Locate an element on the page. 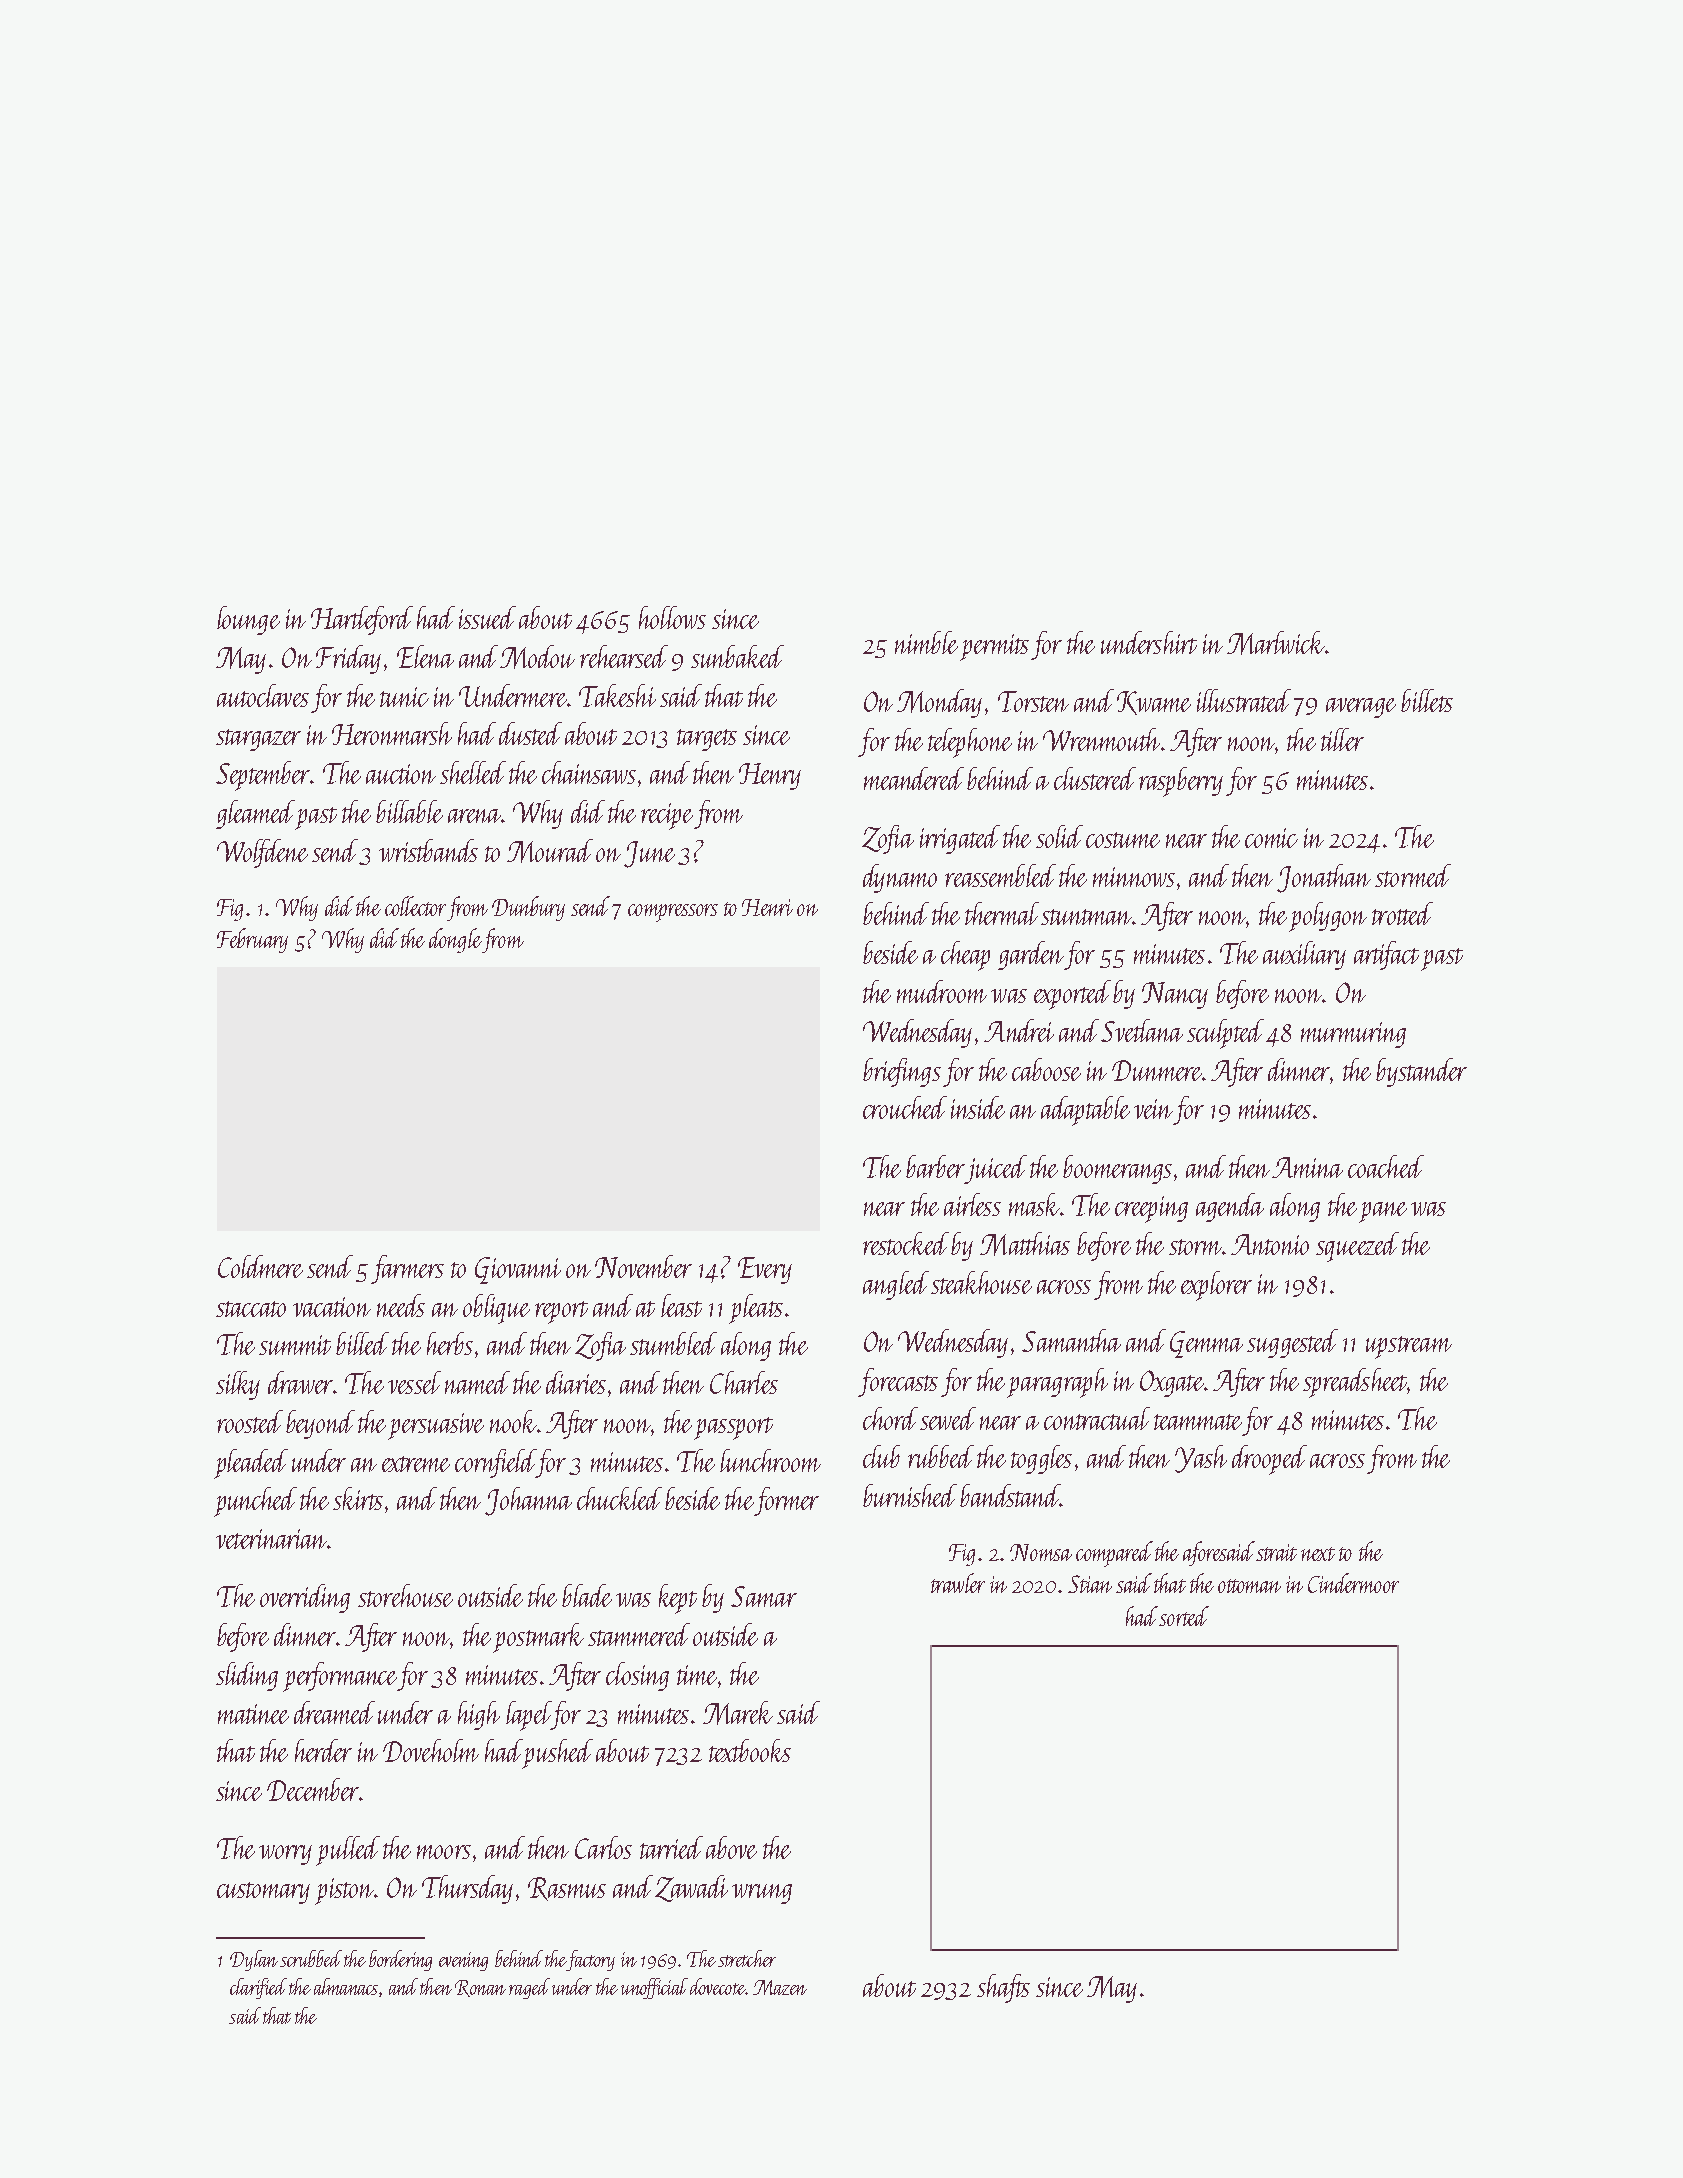 Image resolution: width=1683 pixels, height=2178 pixels. passport is located at coordinates (733, 1428).
